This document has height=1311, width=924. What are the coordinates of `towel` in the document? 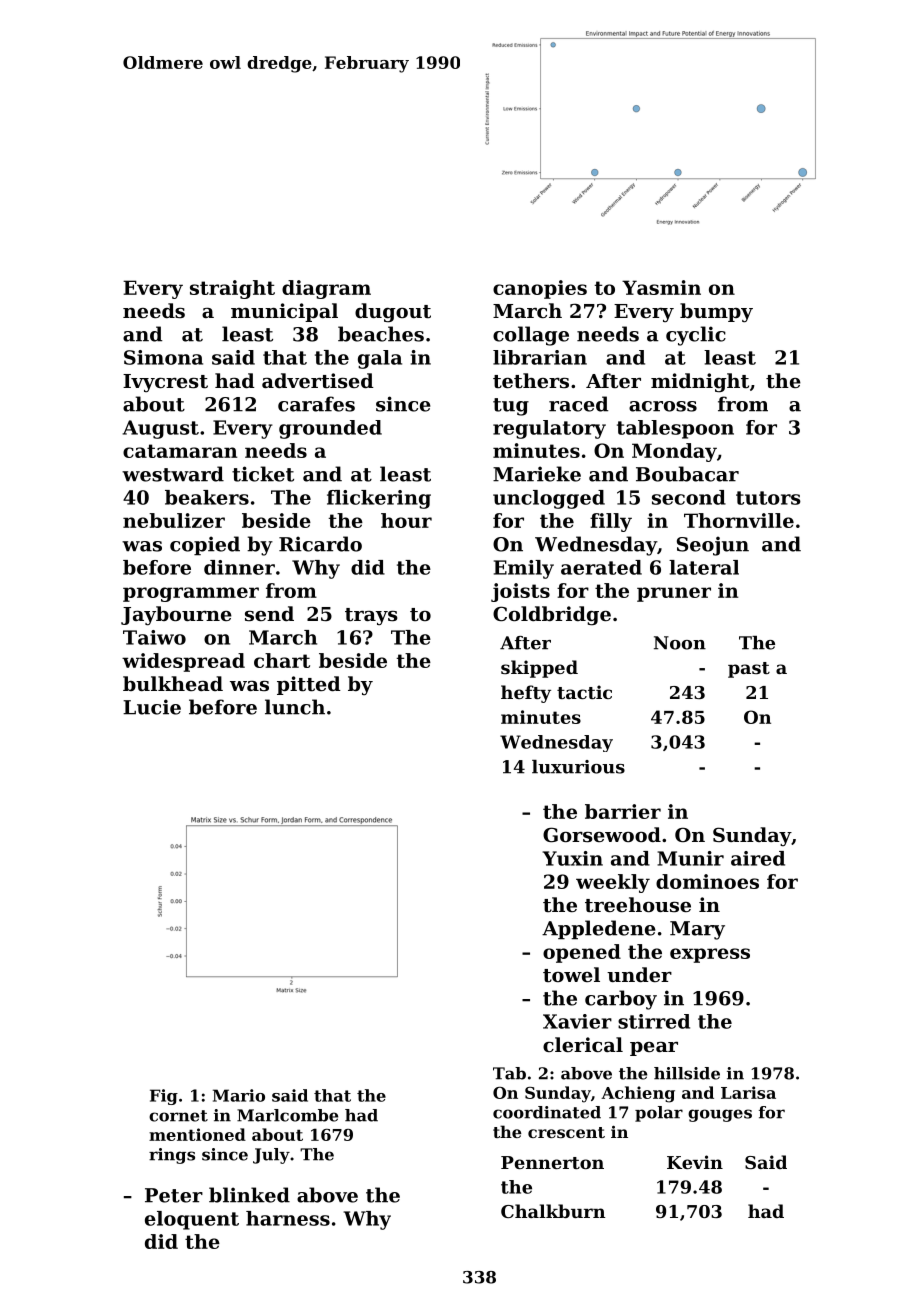 It's located at (571, 975).
